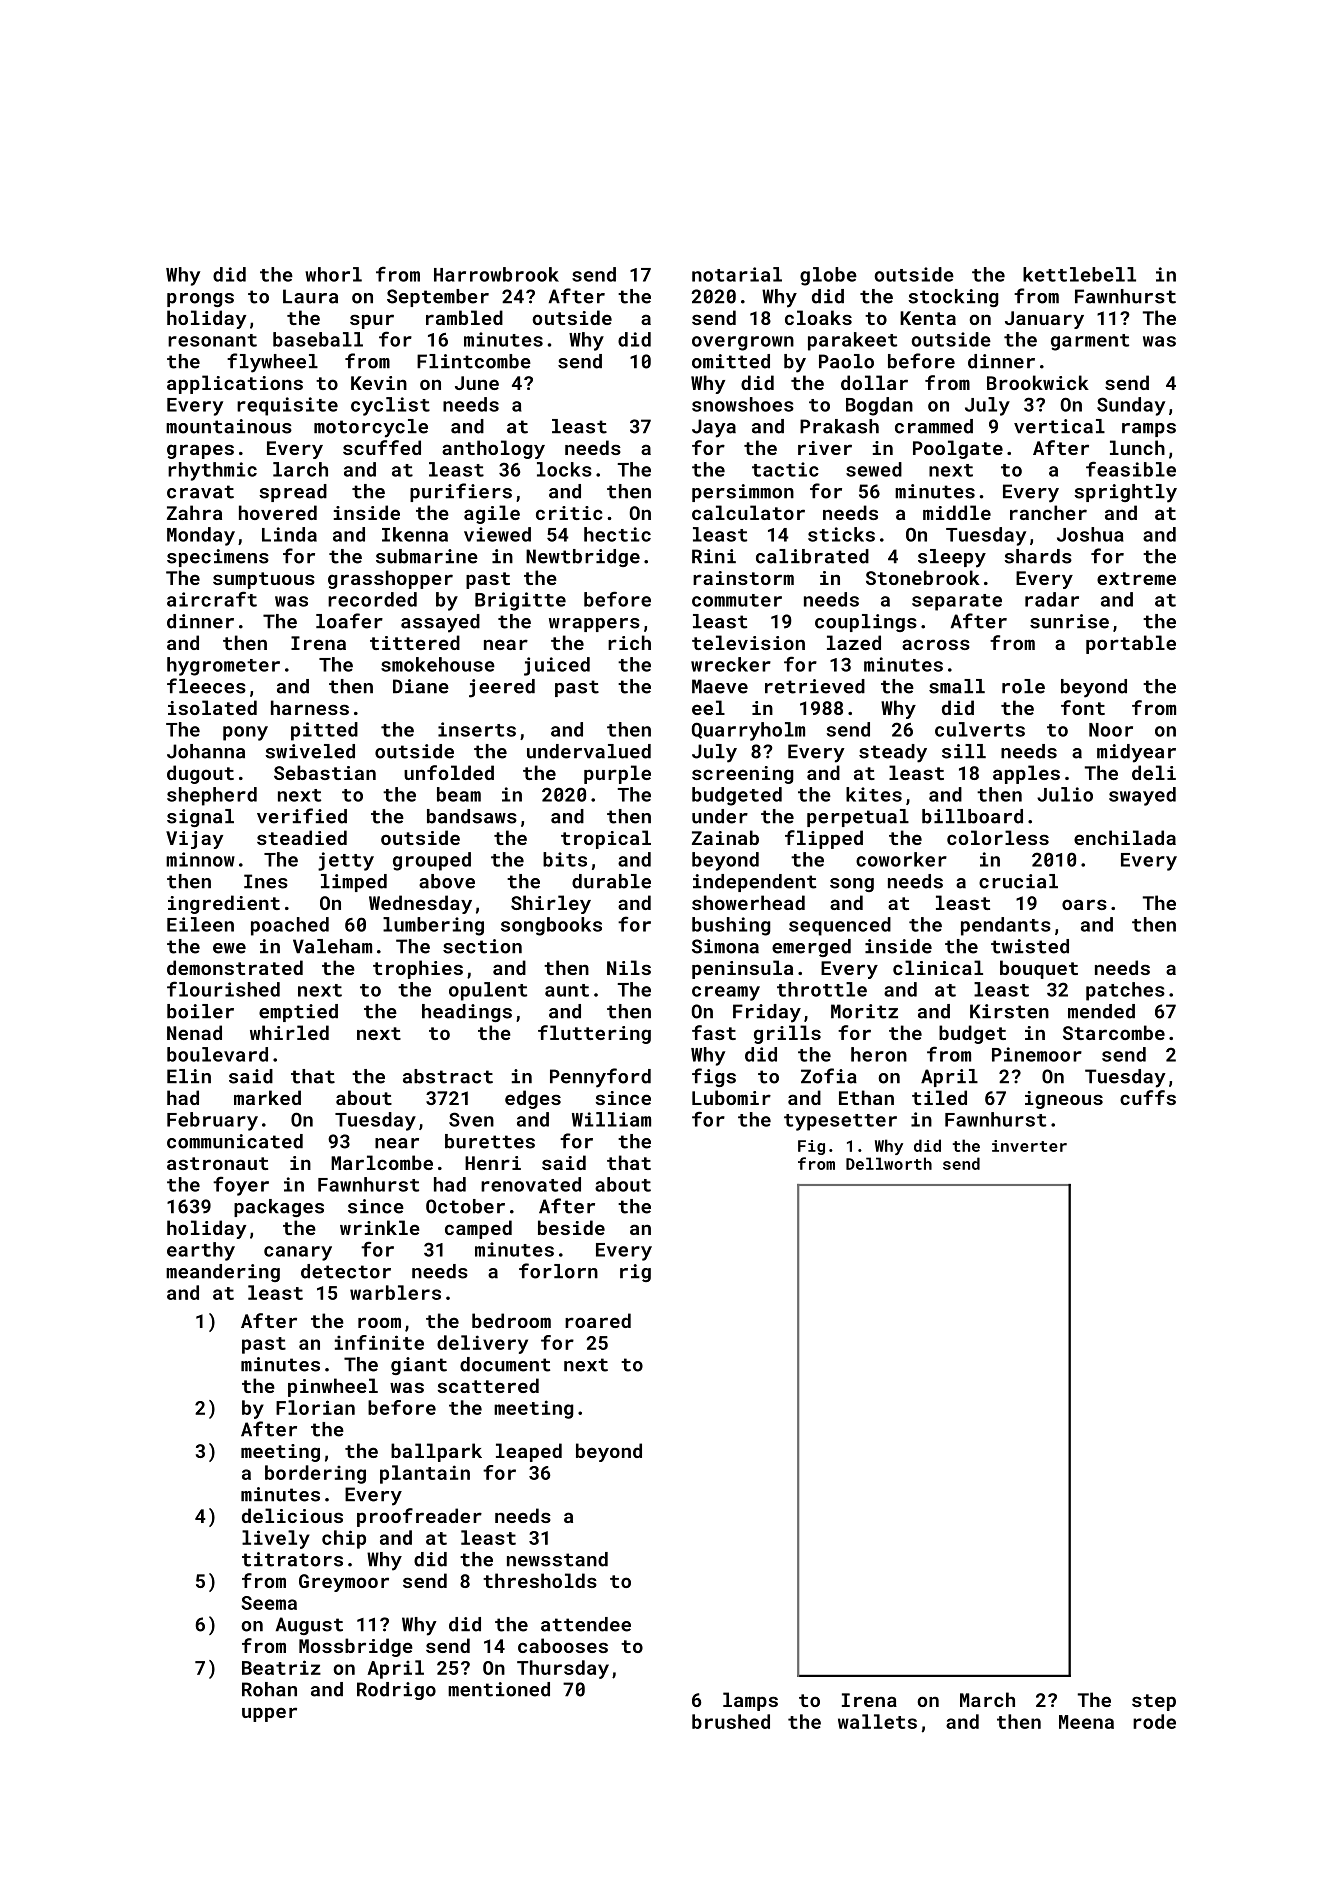  What do you see at coordinates (952, 558) in the screenshot?
I see `sleepy` at bounding box center [952, 558].
